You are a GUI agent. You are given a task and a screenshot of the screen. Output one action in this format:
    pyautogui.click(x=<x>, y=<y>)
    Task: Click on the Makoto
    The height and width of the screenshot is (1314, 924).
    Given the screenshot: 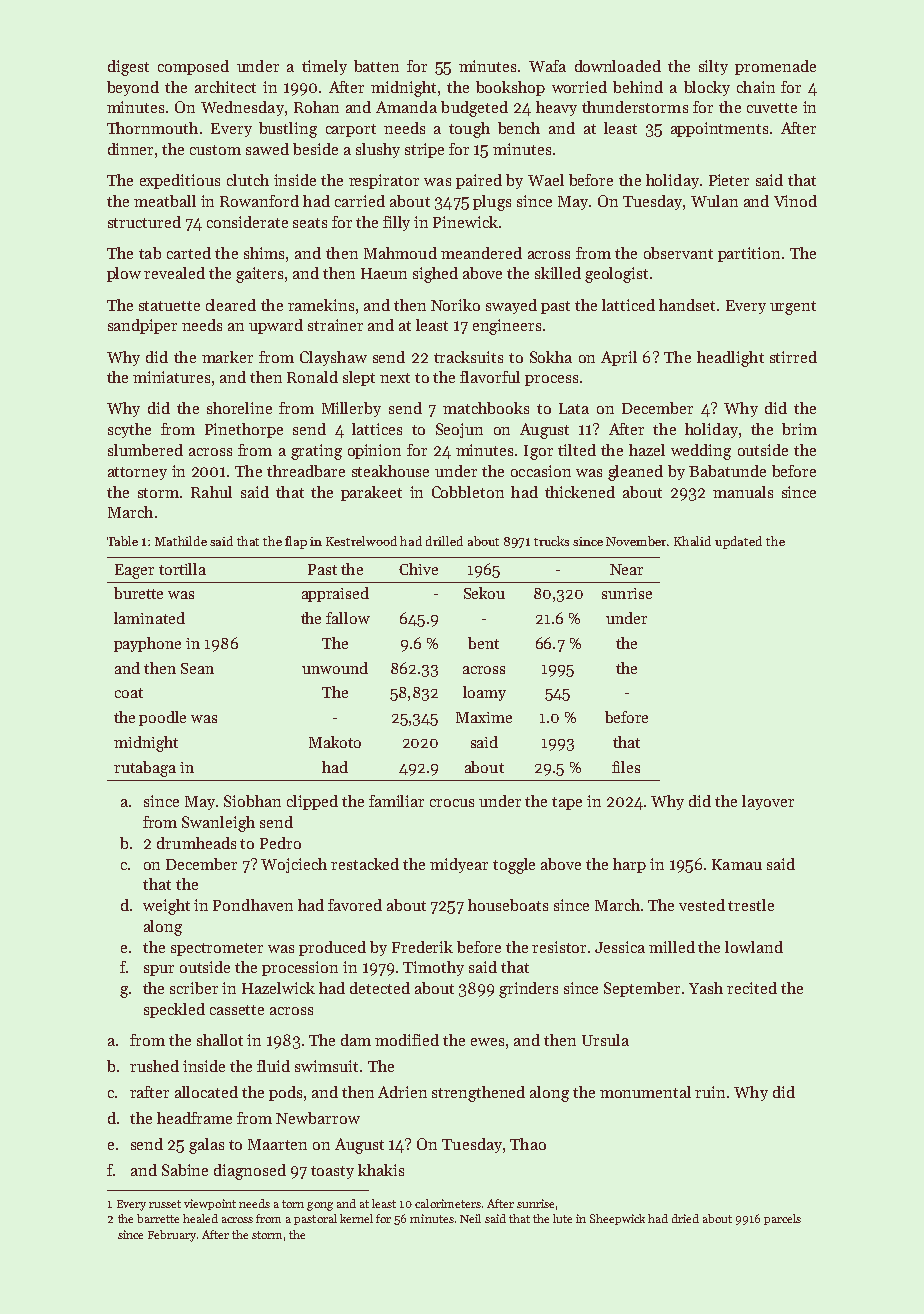 What is the action you would take?
    pyautogui.click(x=335, y=742)
